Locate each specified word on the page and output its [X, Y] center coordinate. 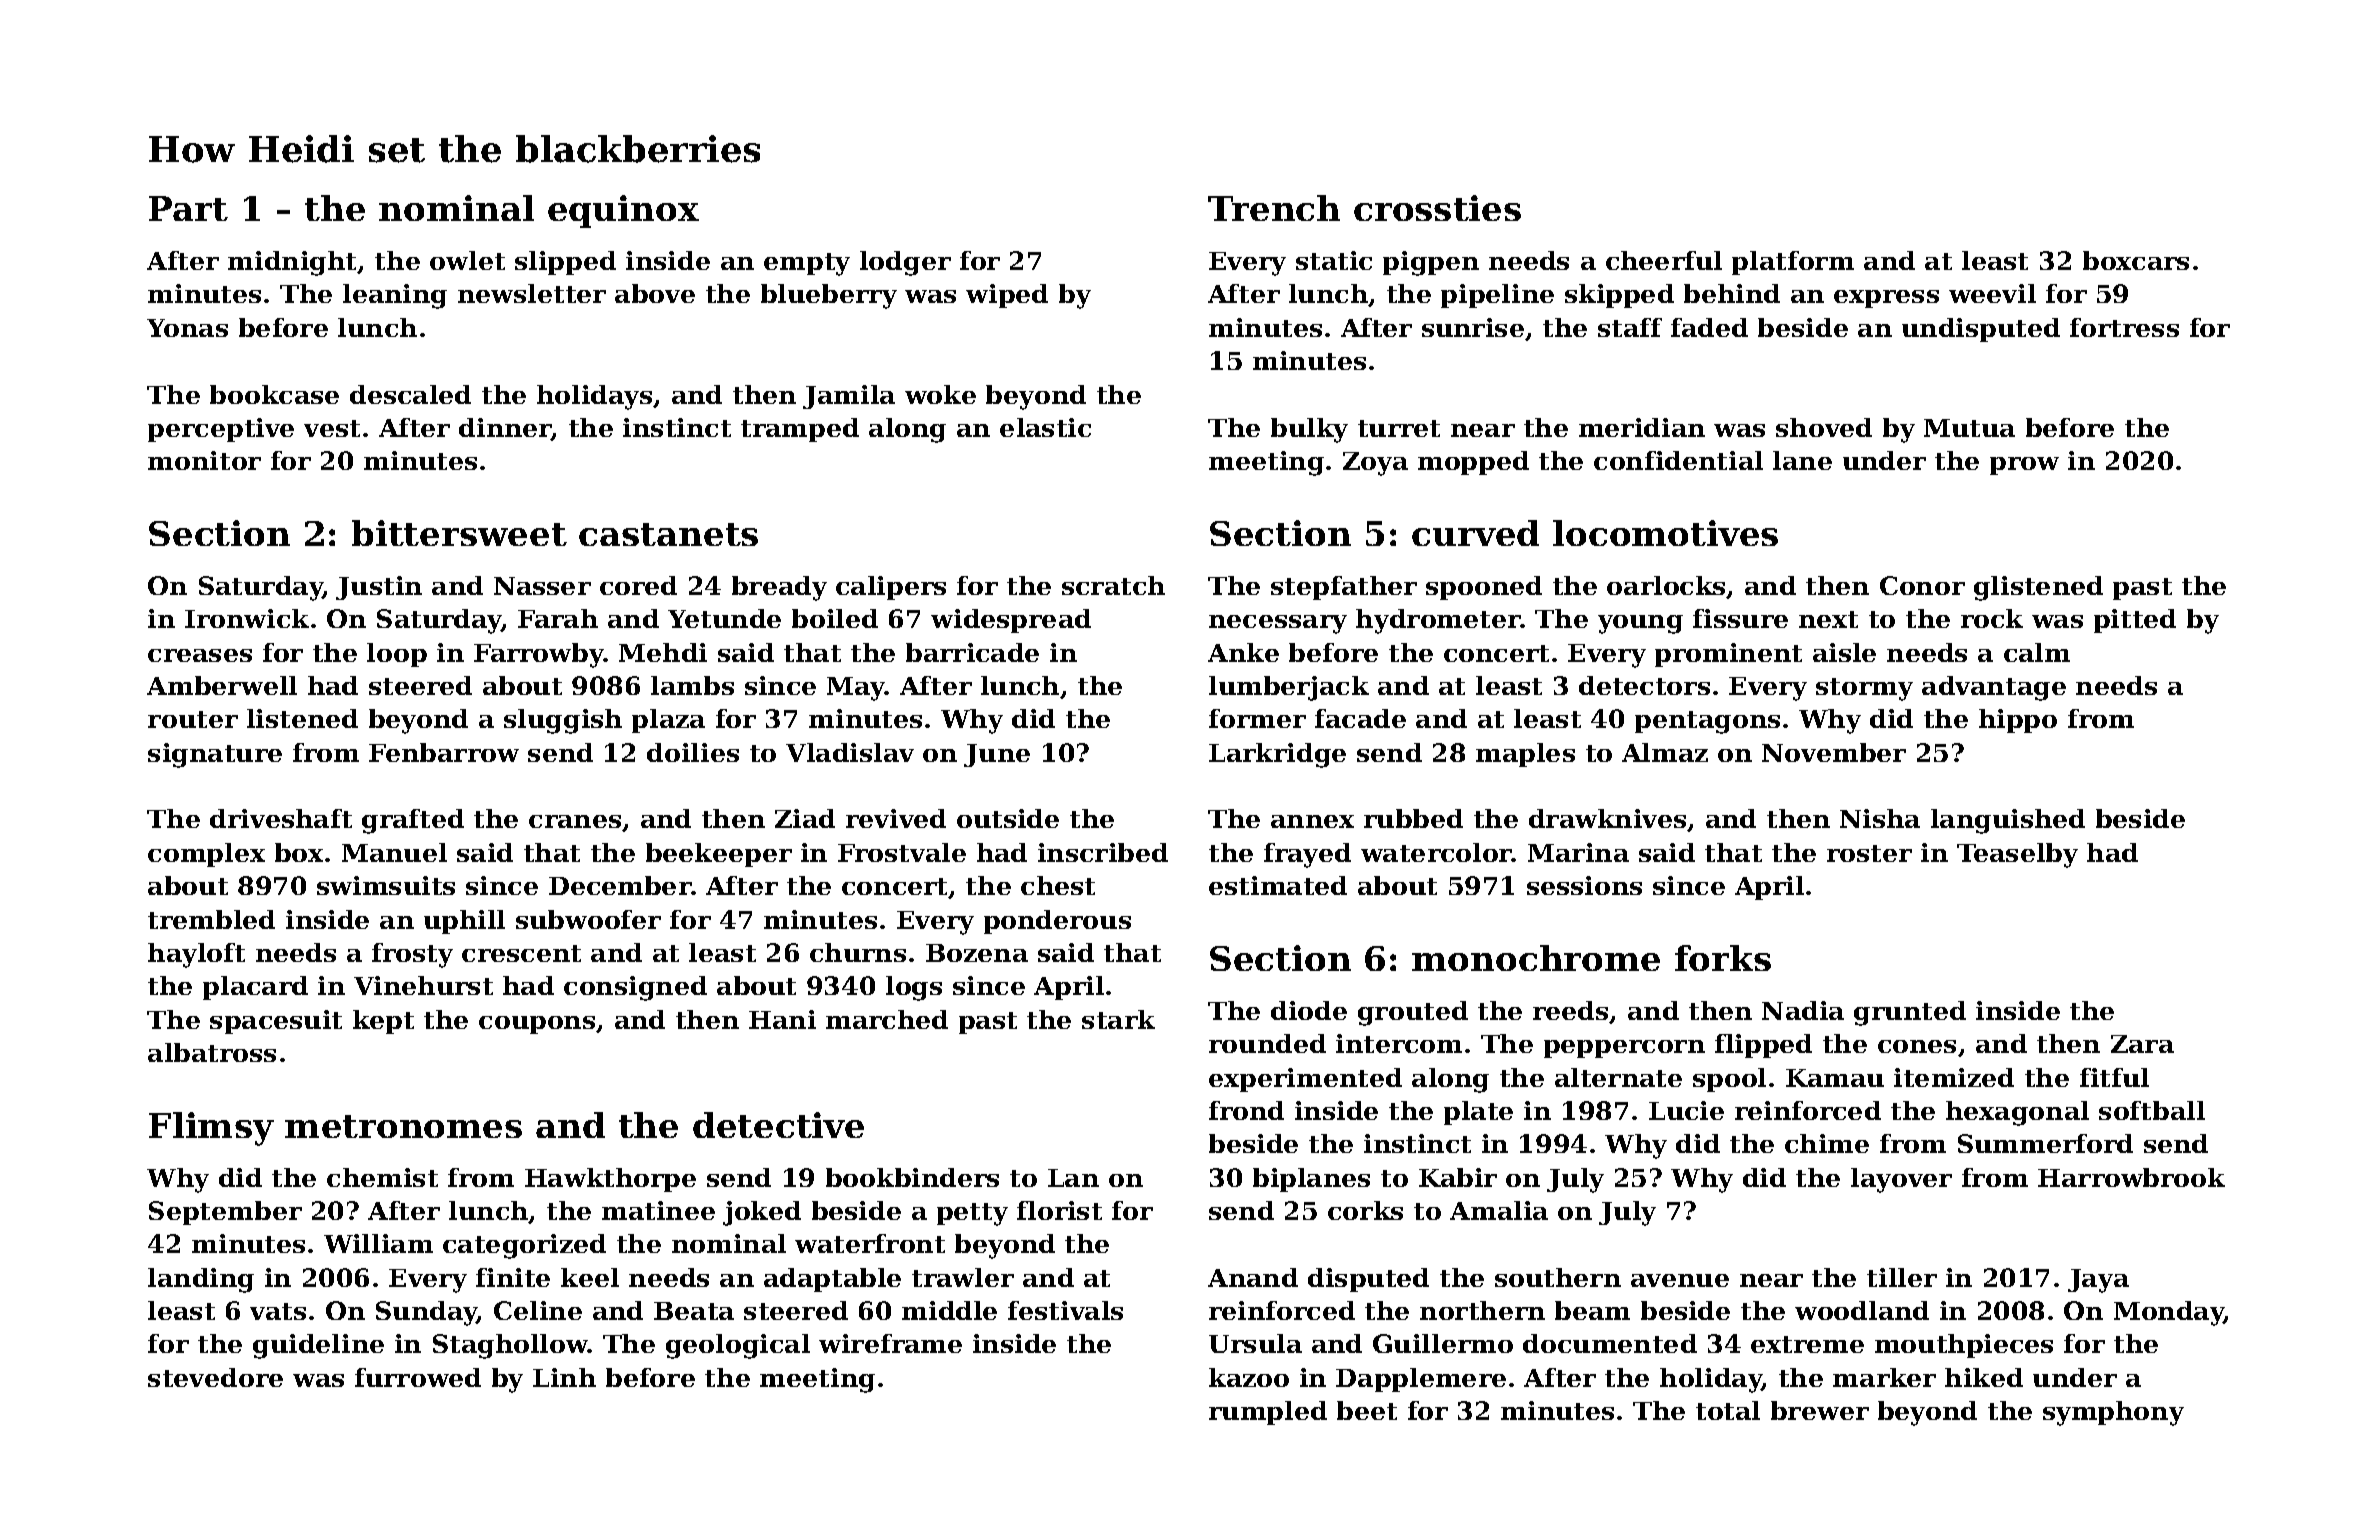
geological [738, 1346]
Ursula [1255, 1343]
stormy [1864, 689]
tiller [1902, 1277]
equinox [623, 211]
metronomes [403, 1126]
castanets [668, 534]
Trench [1274, 208]
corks [1365, 1210]
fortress [2124, 327]
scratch [1113, 585]
